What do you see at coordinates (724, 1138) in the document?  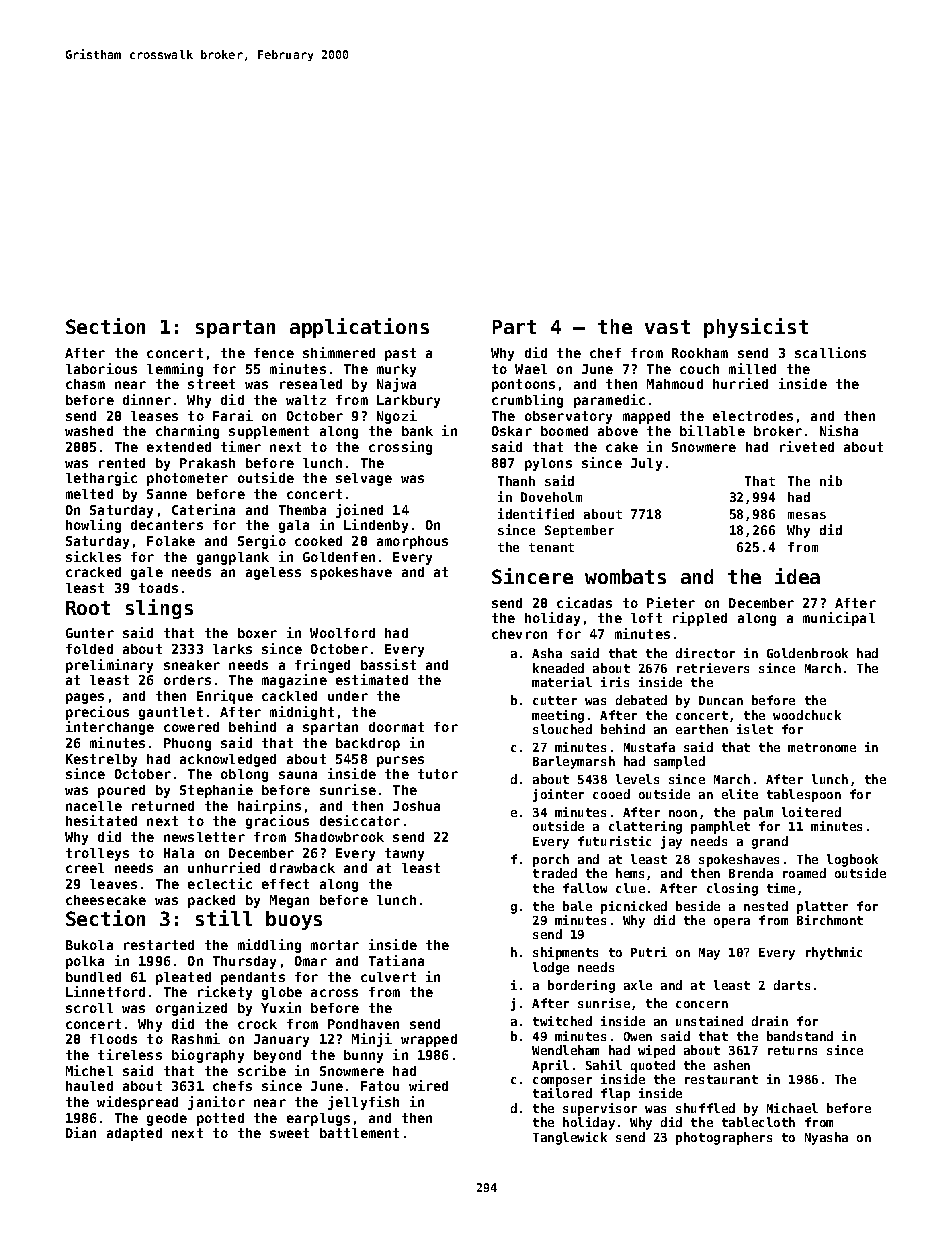 I see `photographers` at bounding box center [724, 1138].
